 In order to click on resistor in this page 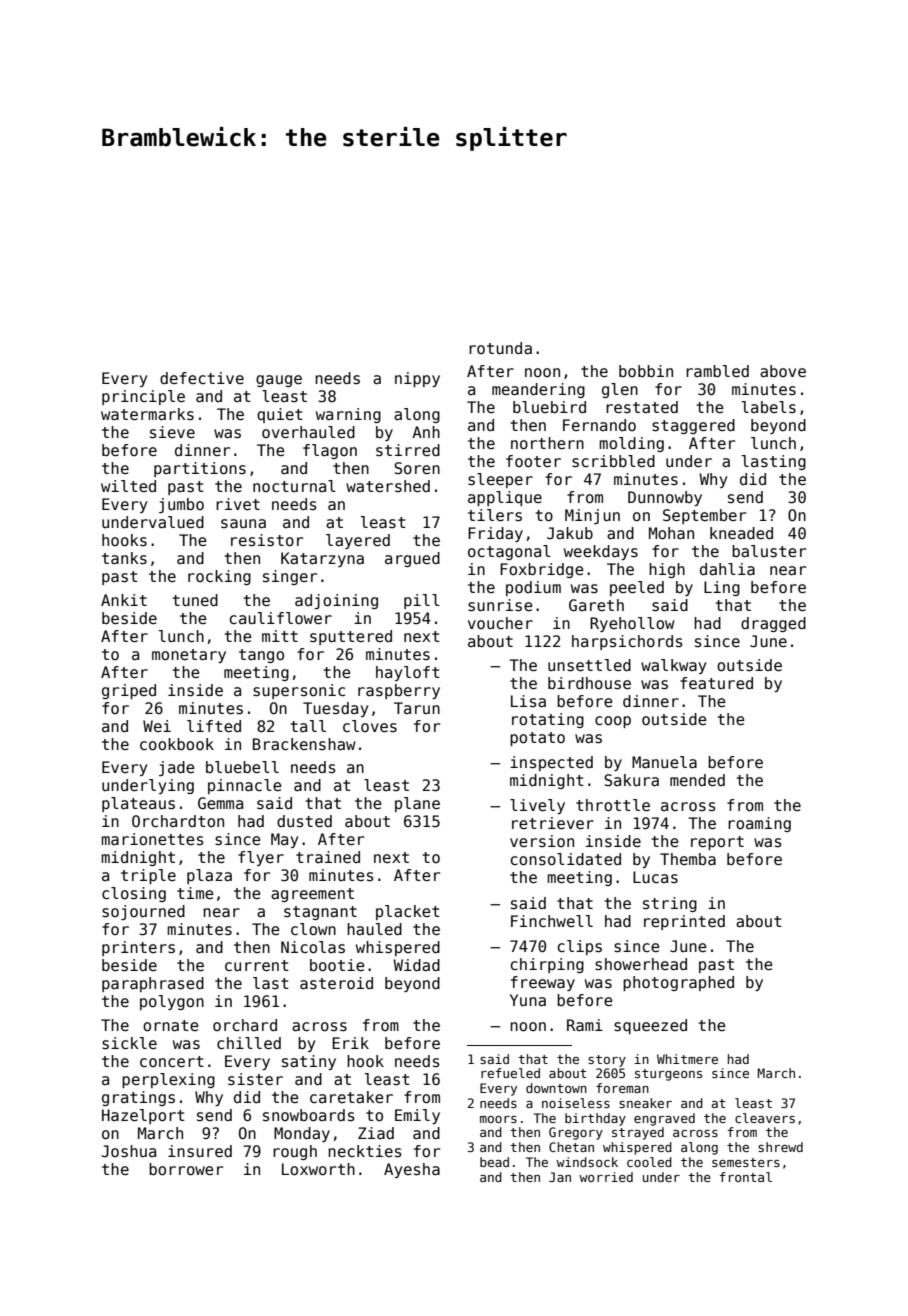, I will do `click(267, 540)`.
